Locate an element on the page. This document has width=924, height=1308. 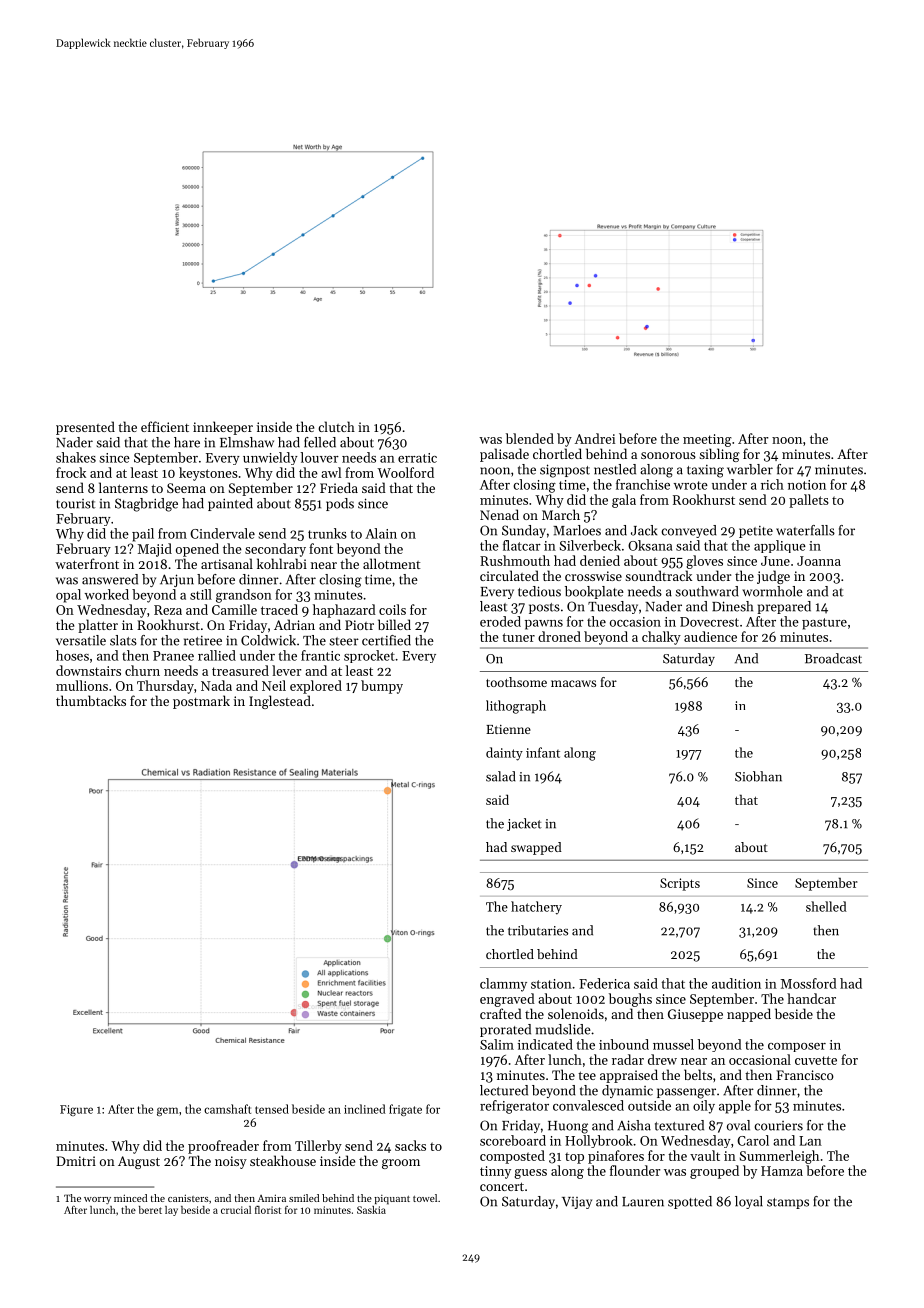
notion is located at coordinates (807, 485).
